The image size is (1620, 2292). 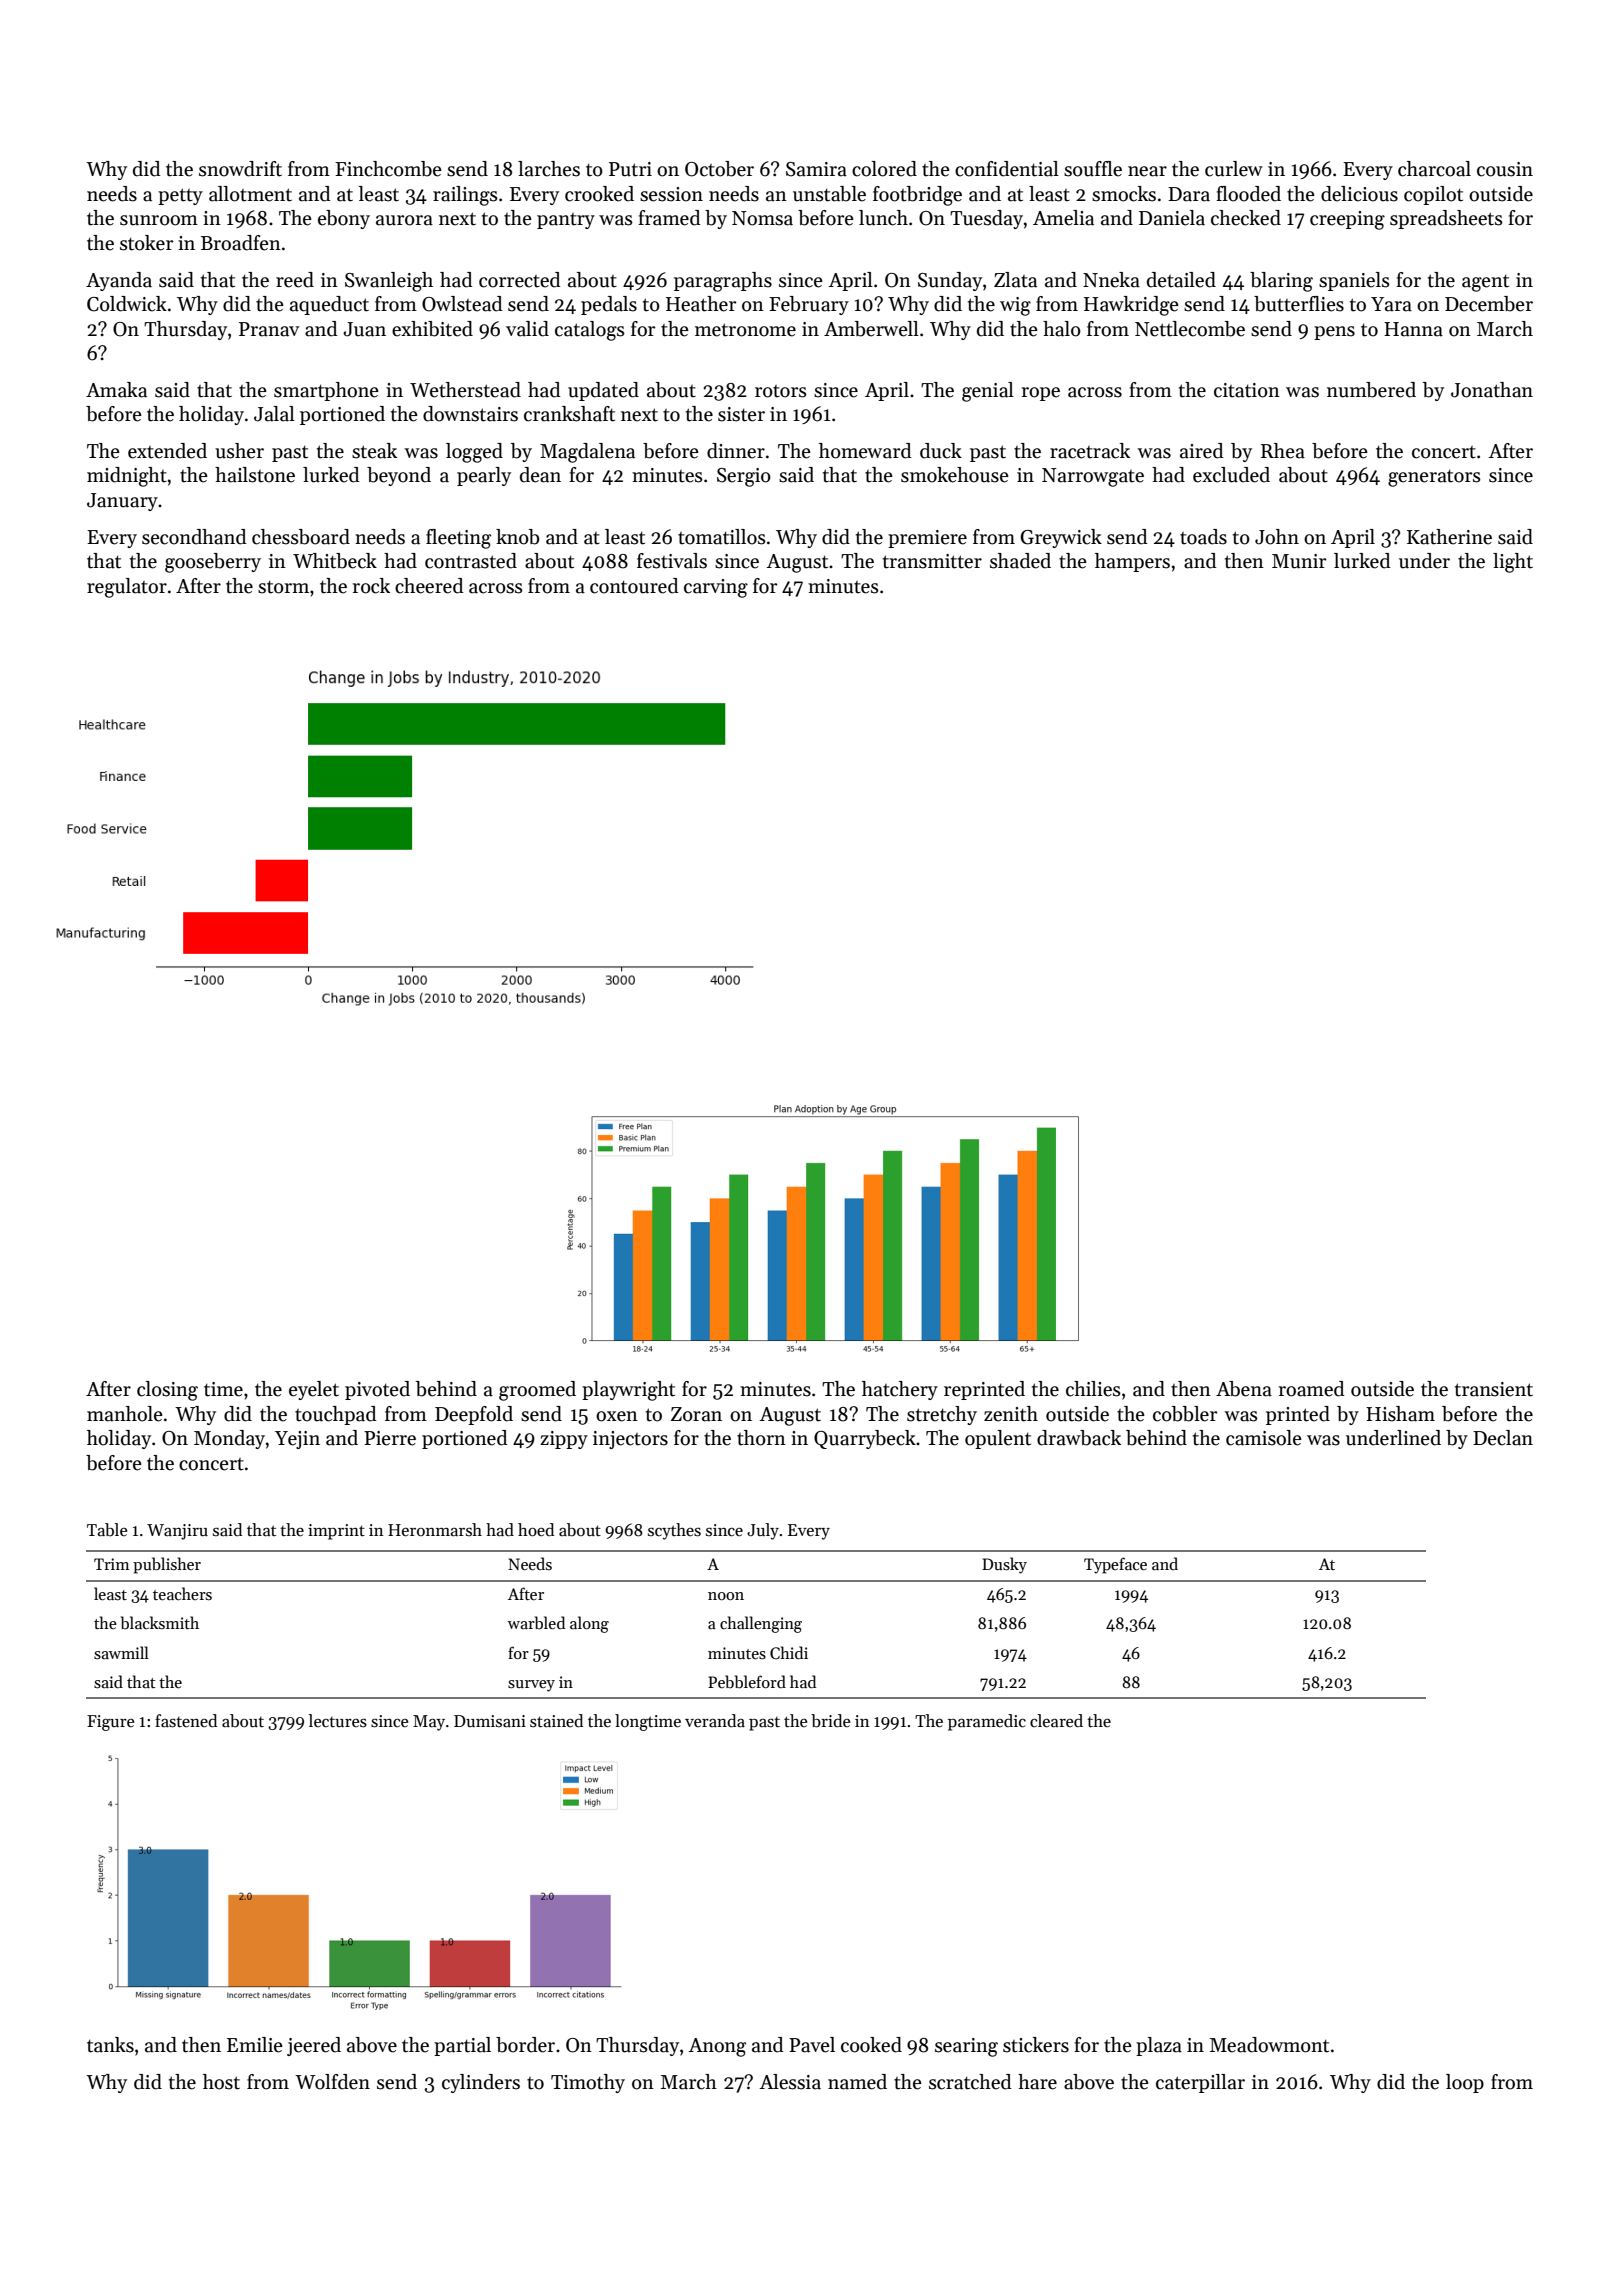 I want to click on hatchery, so click(x=900, y=1390).
